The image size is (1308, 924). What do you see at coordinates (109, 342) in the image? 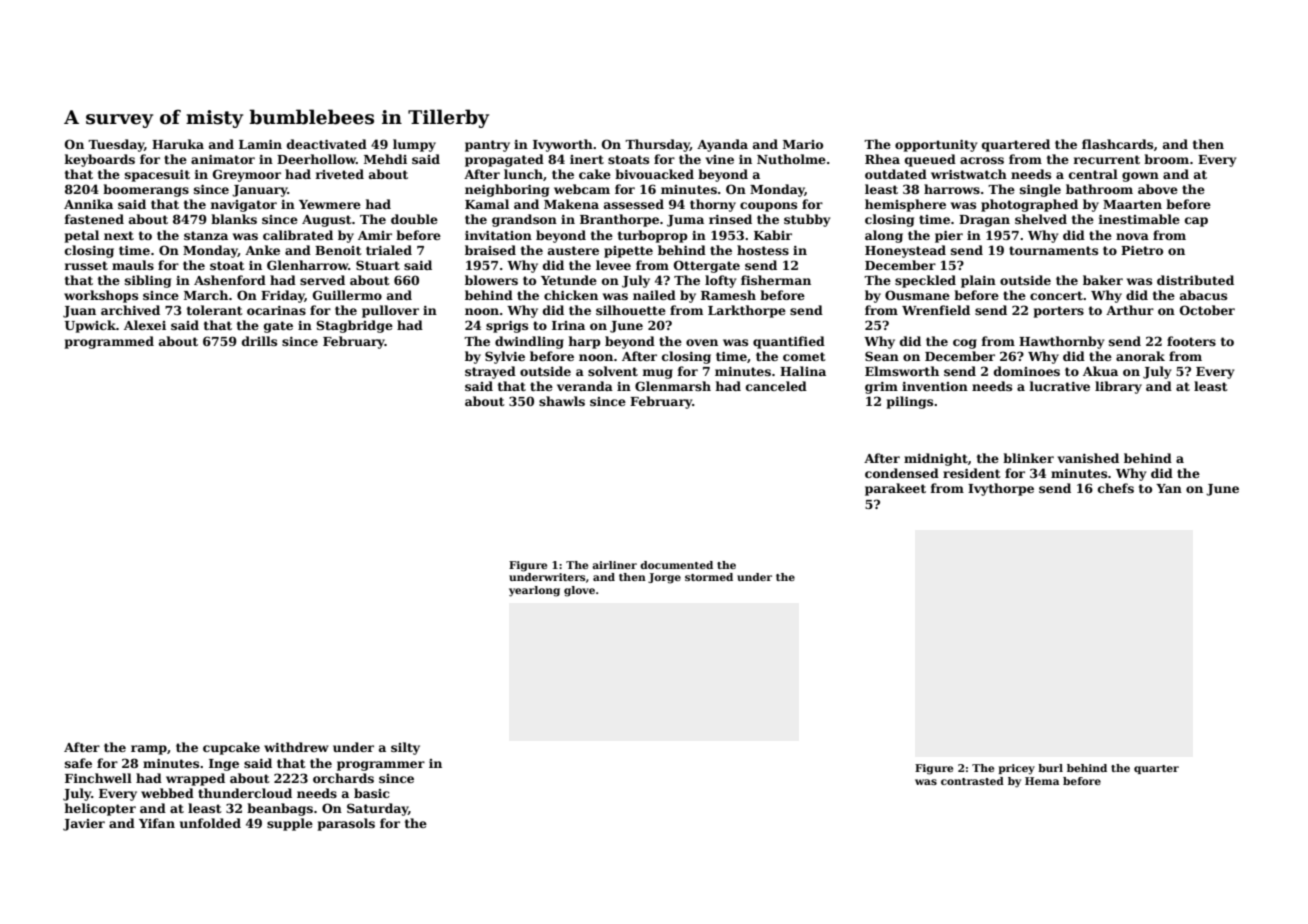
I see `programmed` at bounding box center [109, 342].
